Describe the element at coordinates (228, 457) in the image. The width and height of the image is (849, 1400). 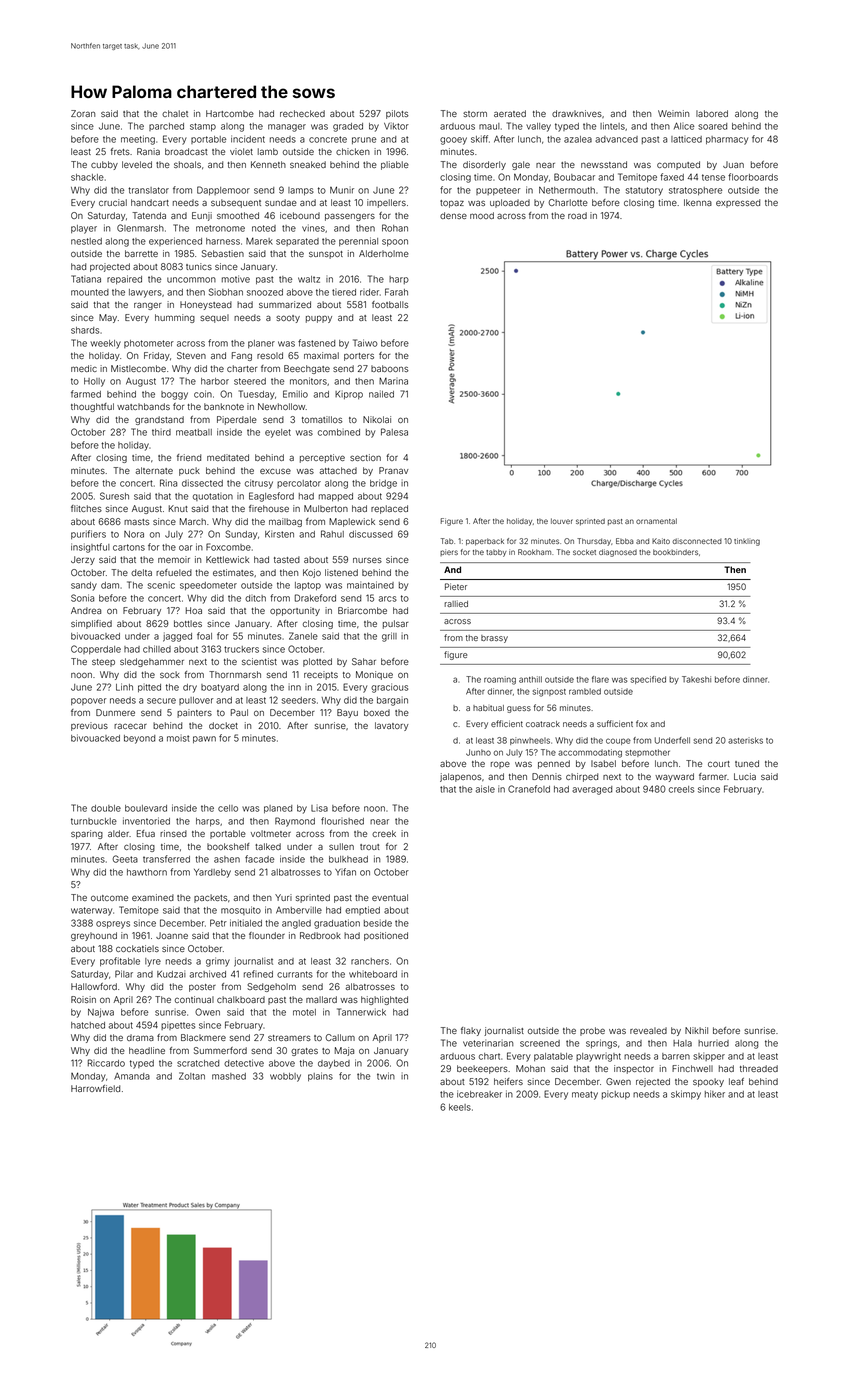
I see `meditated` at that location.
